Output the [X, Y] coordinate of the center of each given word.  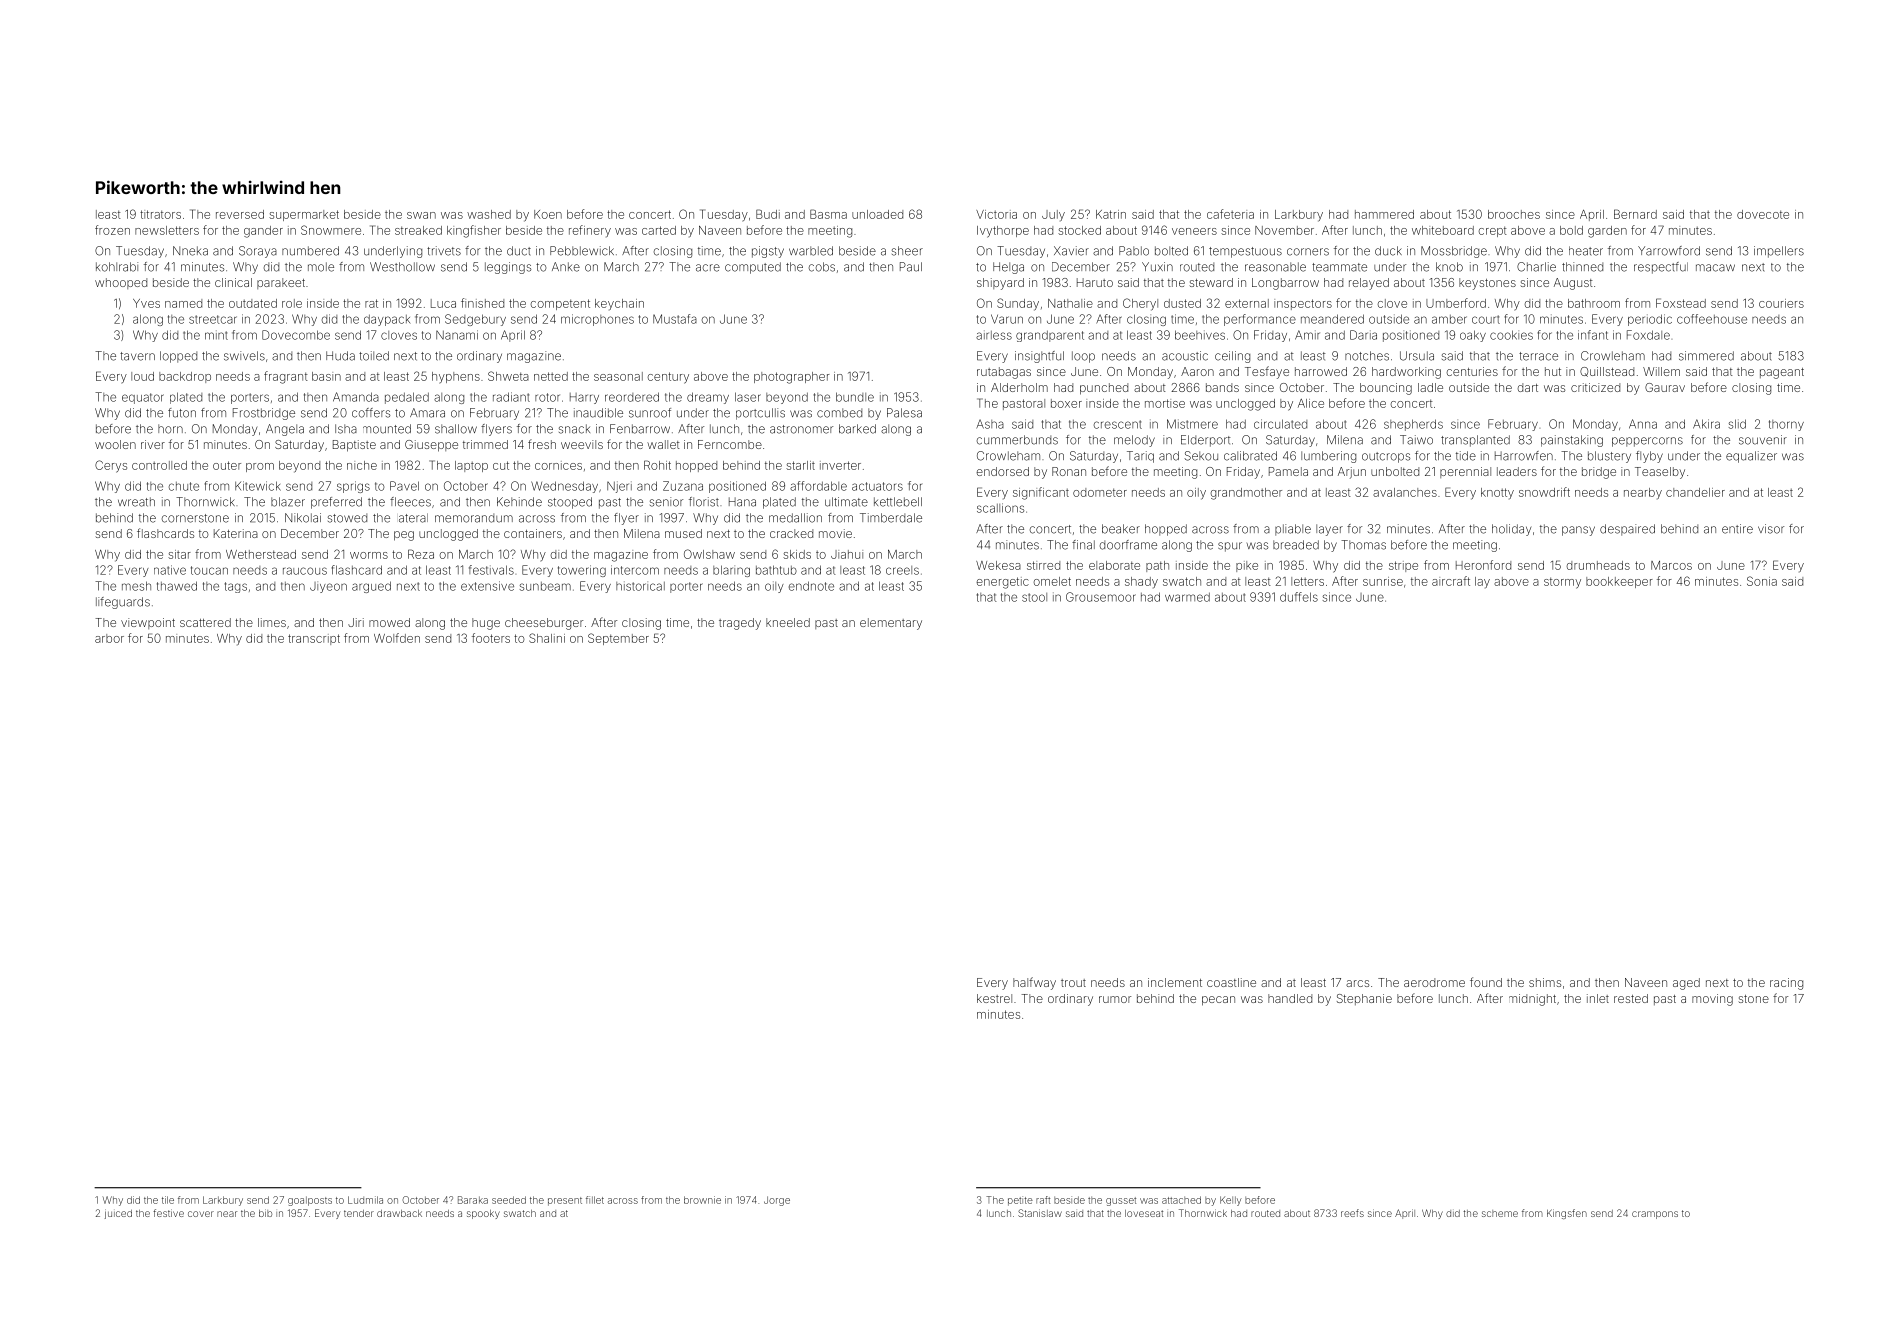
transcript [314, 639]
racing [1786, 984]
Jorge [777, 1201]
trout [1073, 983]
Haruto [1095, 282]
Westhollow [402, 267]
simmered [1706, 356]
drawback [399, 1213]
